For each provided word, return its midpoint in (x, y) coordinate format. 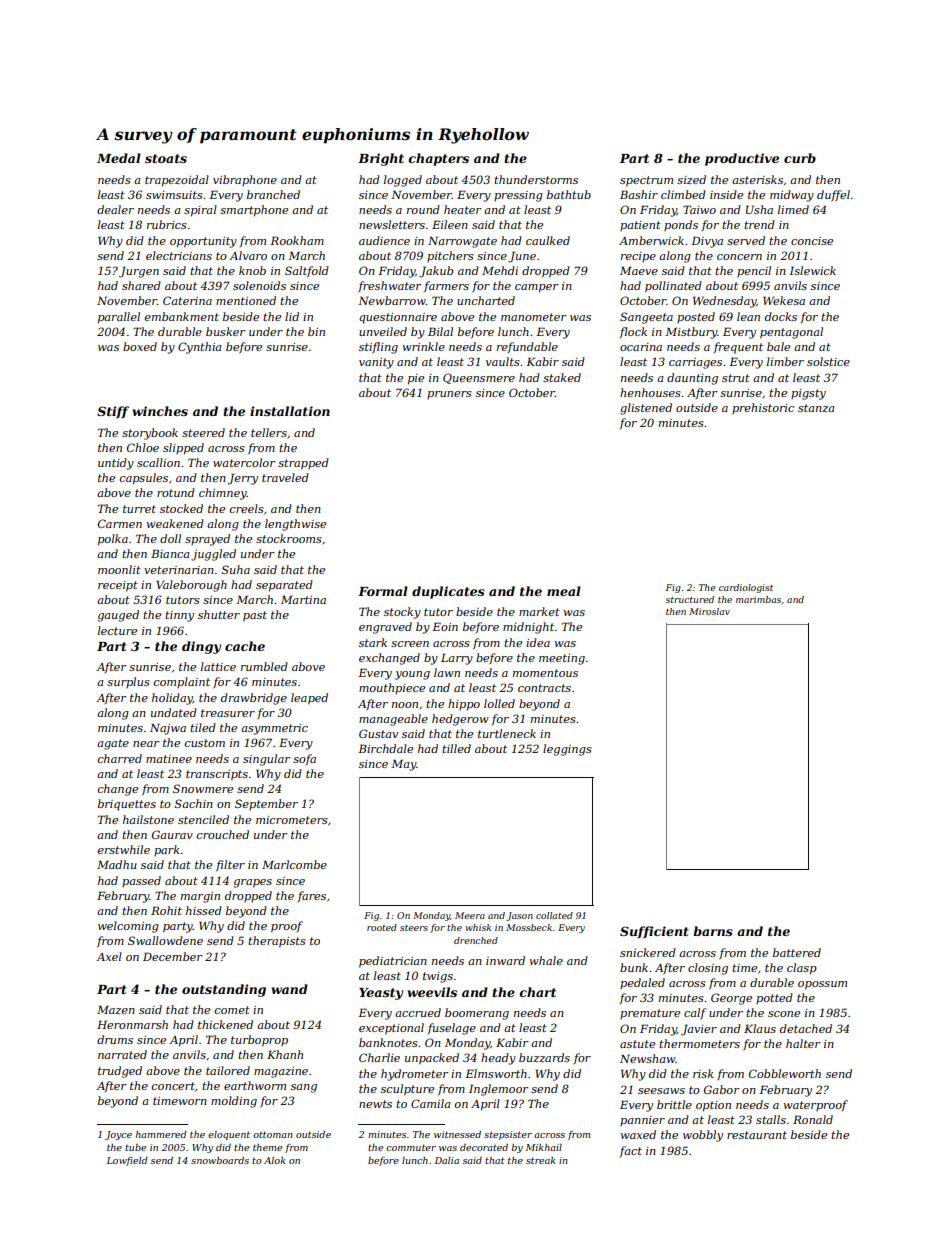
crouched (223, 834)
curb (800, 158)
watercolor (244, 462)
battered (797, 952)
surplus (128, 682)
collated (554, 915)
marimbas (758, 599)
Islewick (812, 270)
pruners (449, 395)
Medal (119, 158)
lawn (447, 672)
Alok (275, 1160)
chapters (438, 159)
